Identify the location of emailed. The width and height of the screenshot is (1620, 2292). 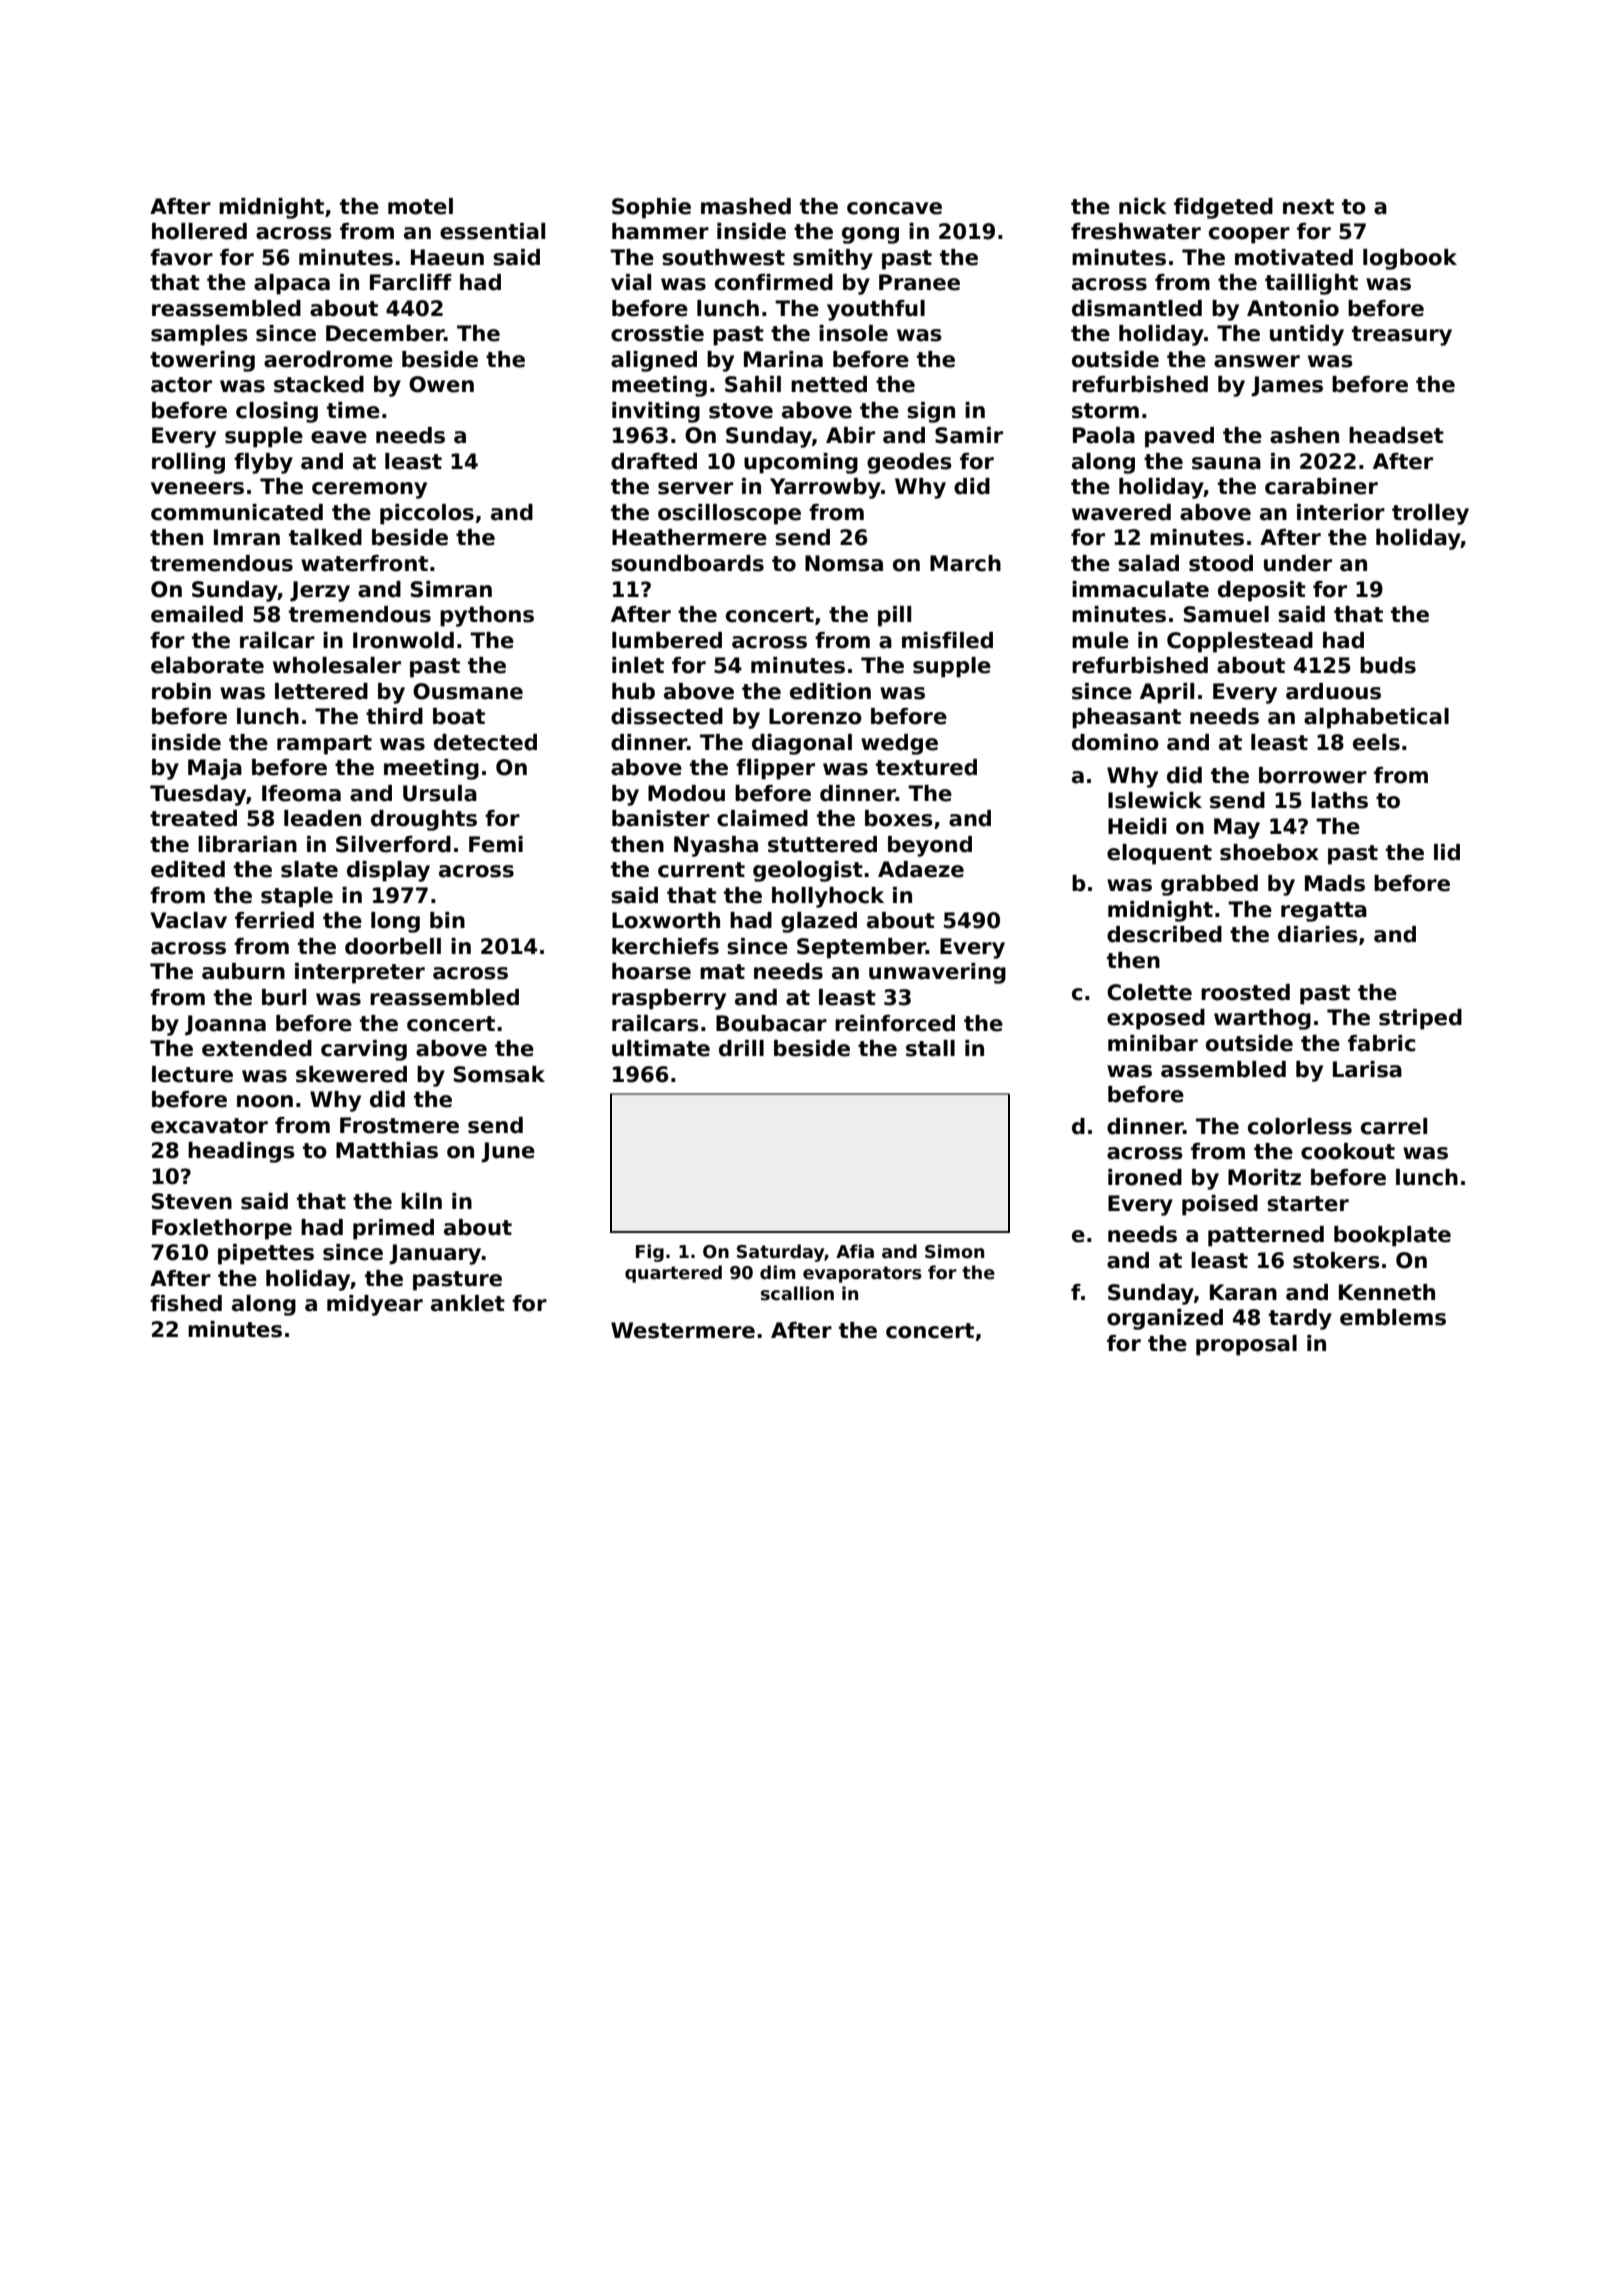
(197, 614).
